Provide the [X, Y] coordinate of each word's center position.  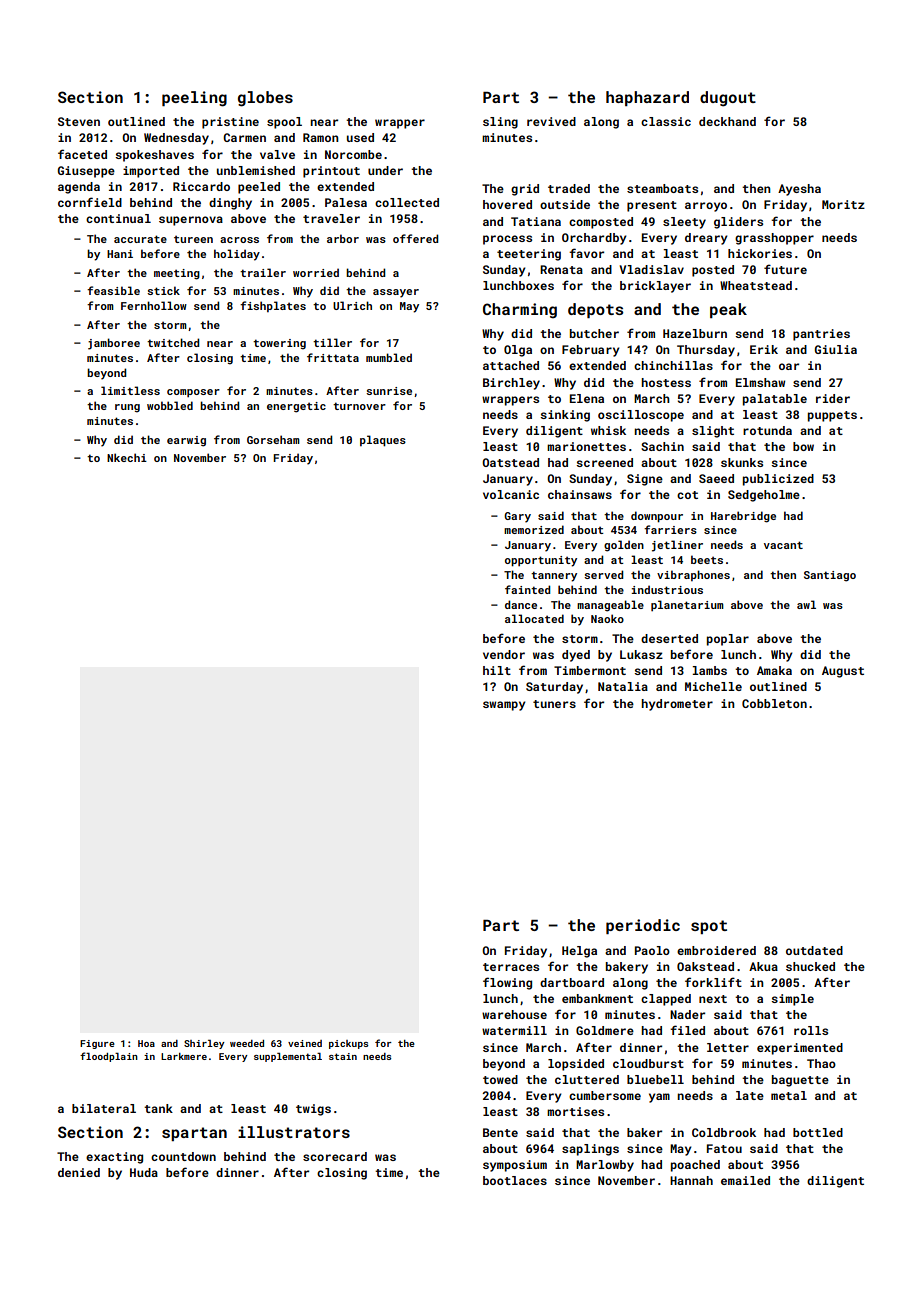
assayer [396, 293]
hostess [666, 382]
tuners [554, 704]
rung [127, 408]
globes [265, 99]
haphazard [647, 98]
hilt [497, 670]
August [843, 672]
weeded [247, 1043]
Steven [79, 121]
